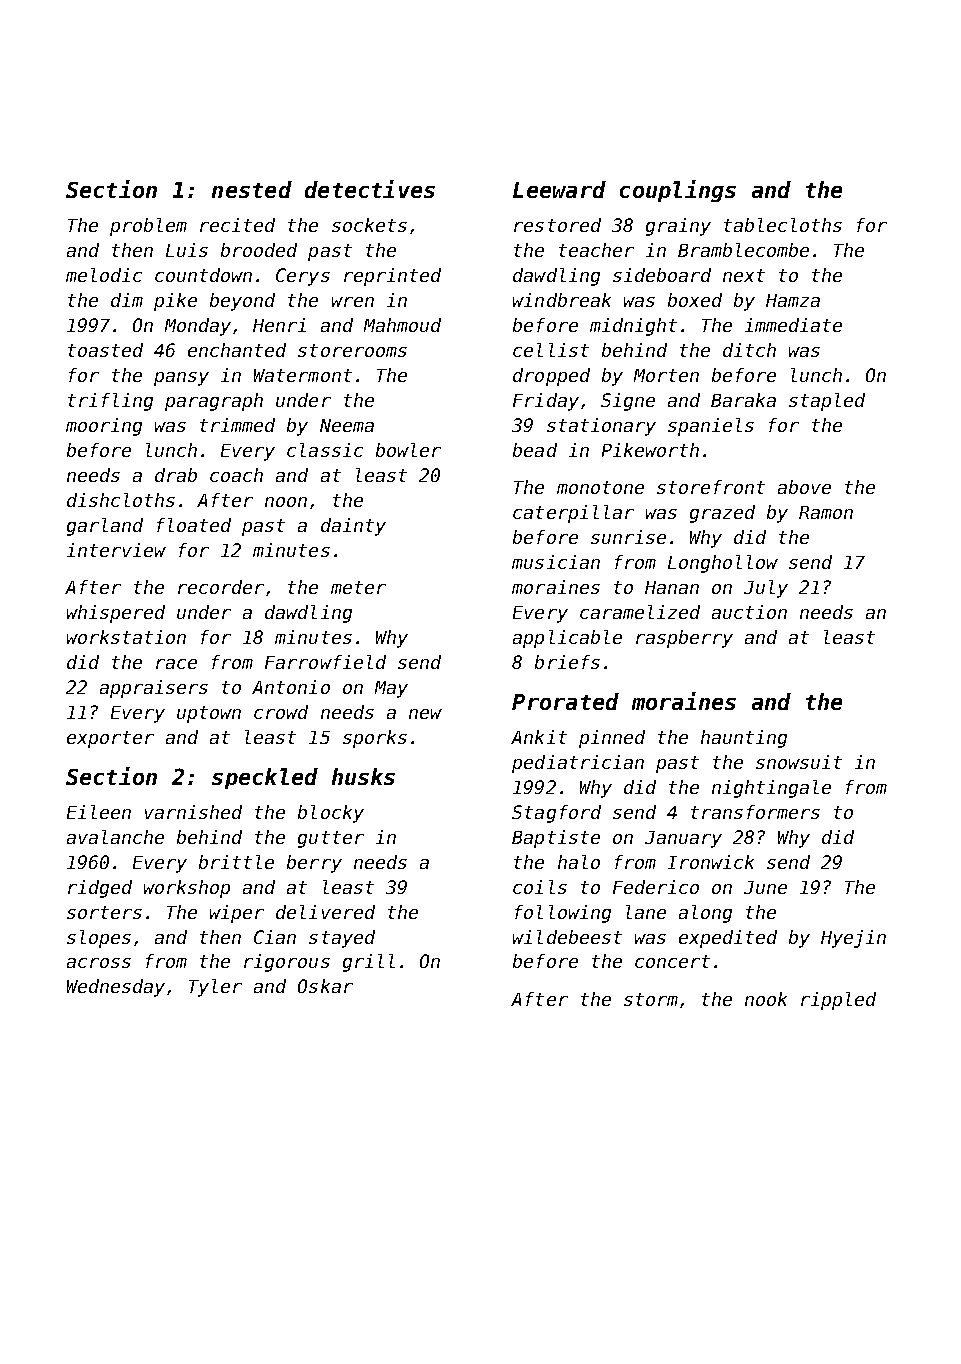 The height and width of the document is (1364, 961). Describe the element at coordinates (771, 789) in the document. I see `nightingale` at that location.
